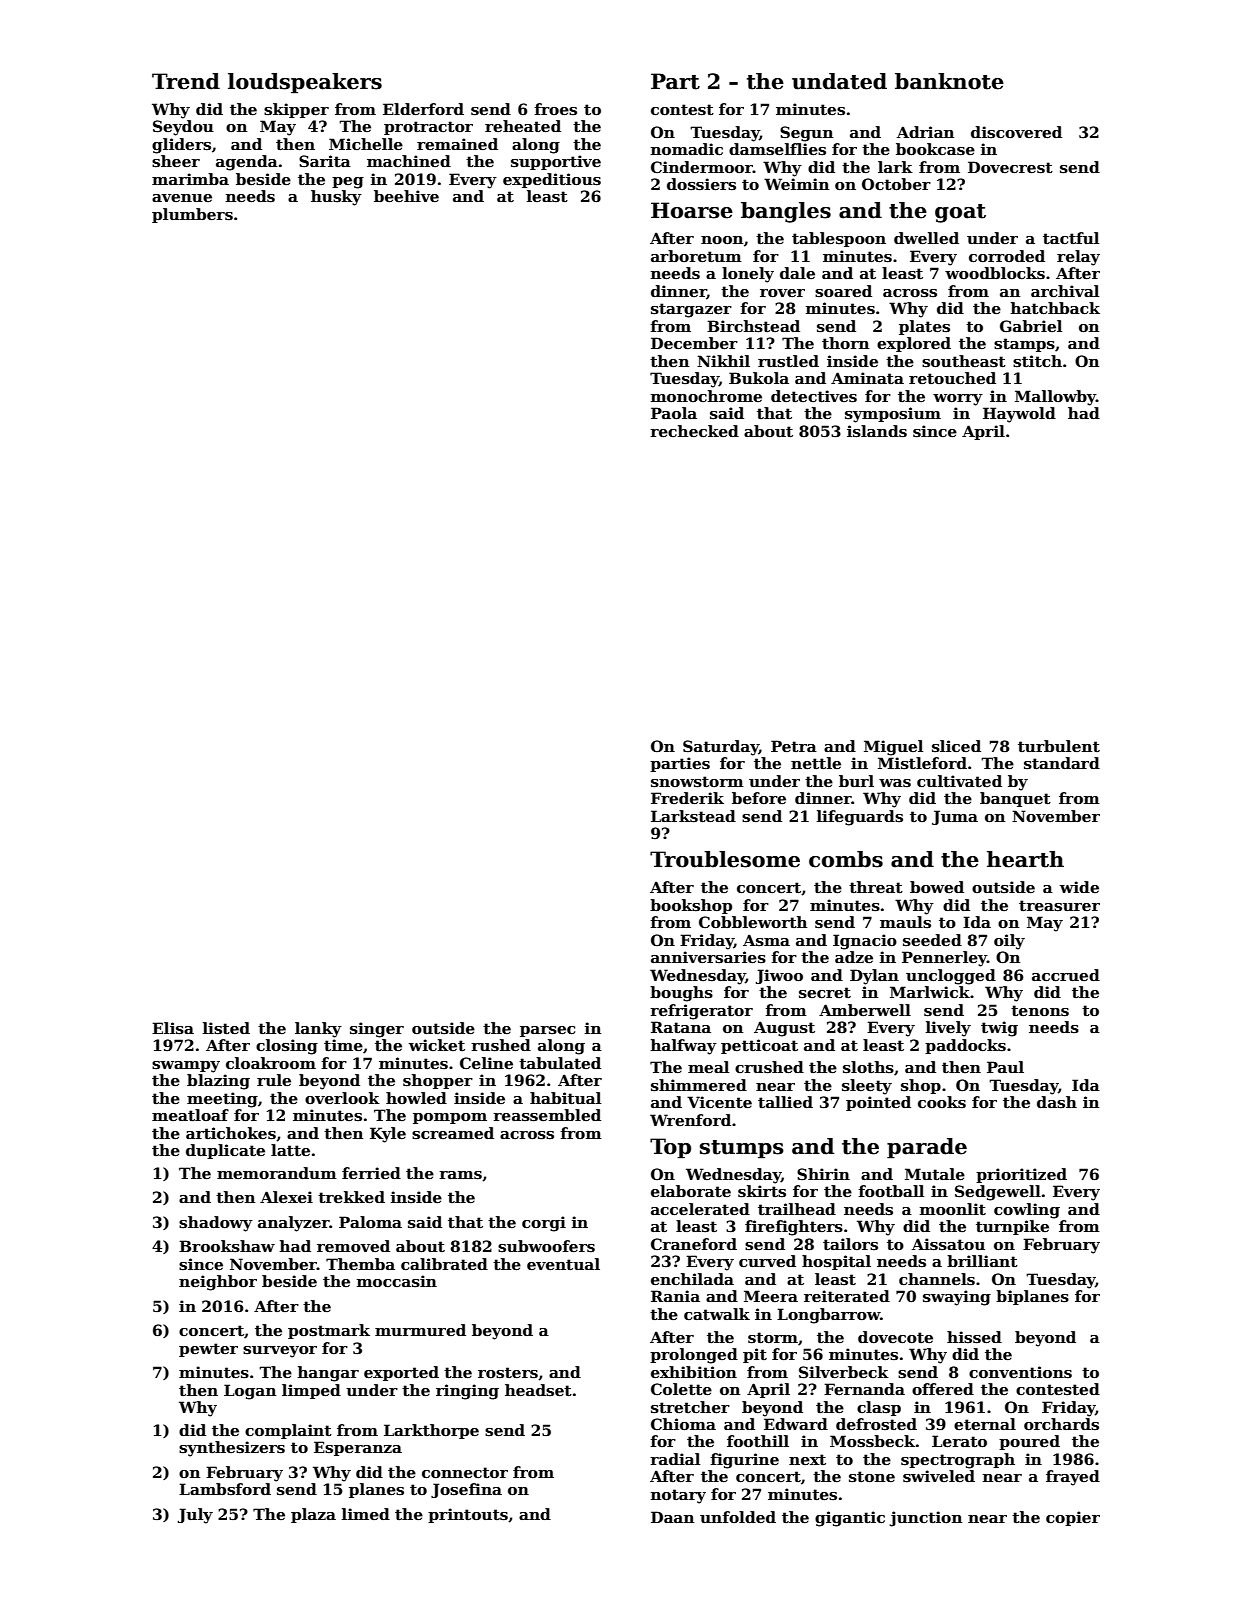 The height and width of the page is (1620, 1252). Describe the element at coordinates (691, 310) in the page. I see `stargazer` at that location.
